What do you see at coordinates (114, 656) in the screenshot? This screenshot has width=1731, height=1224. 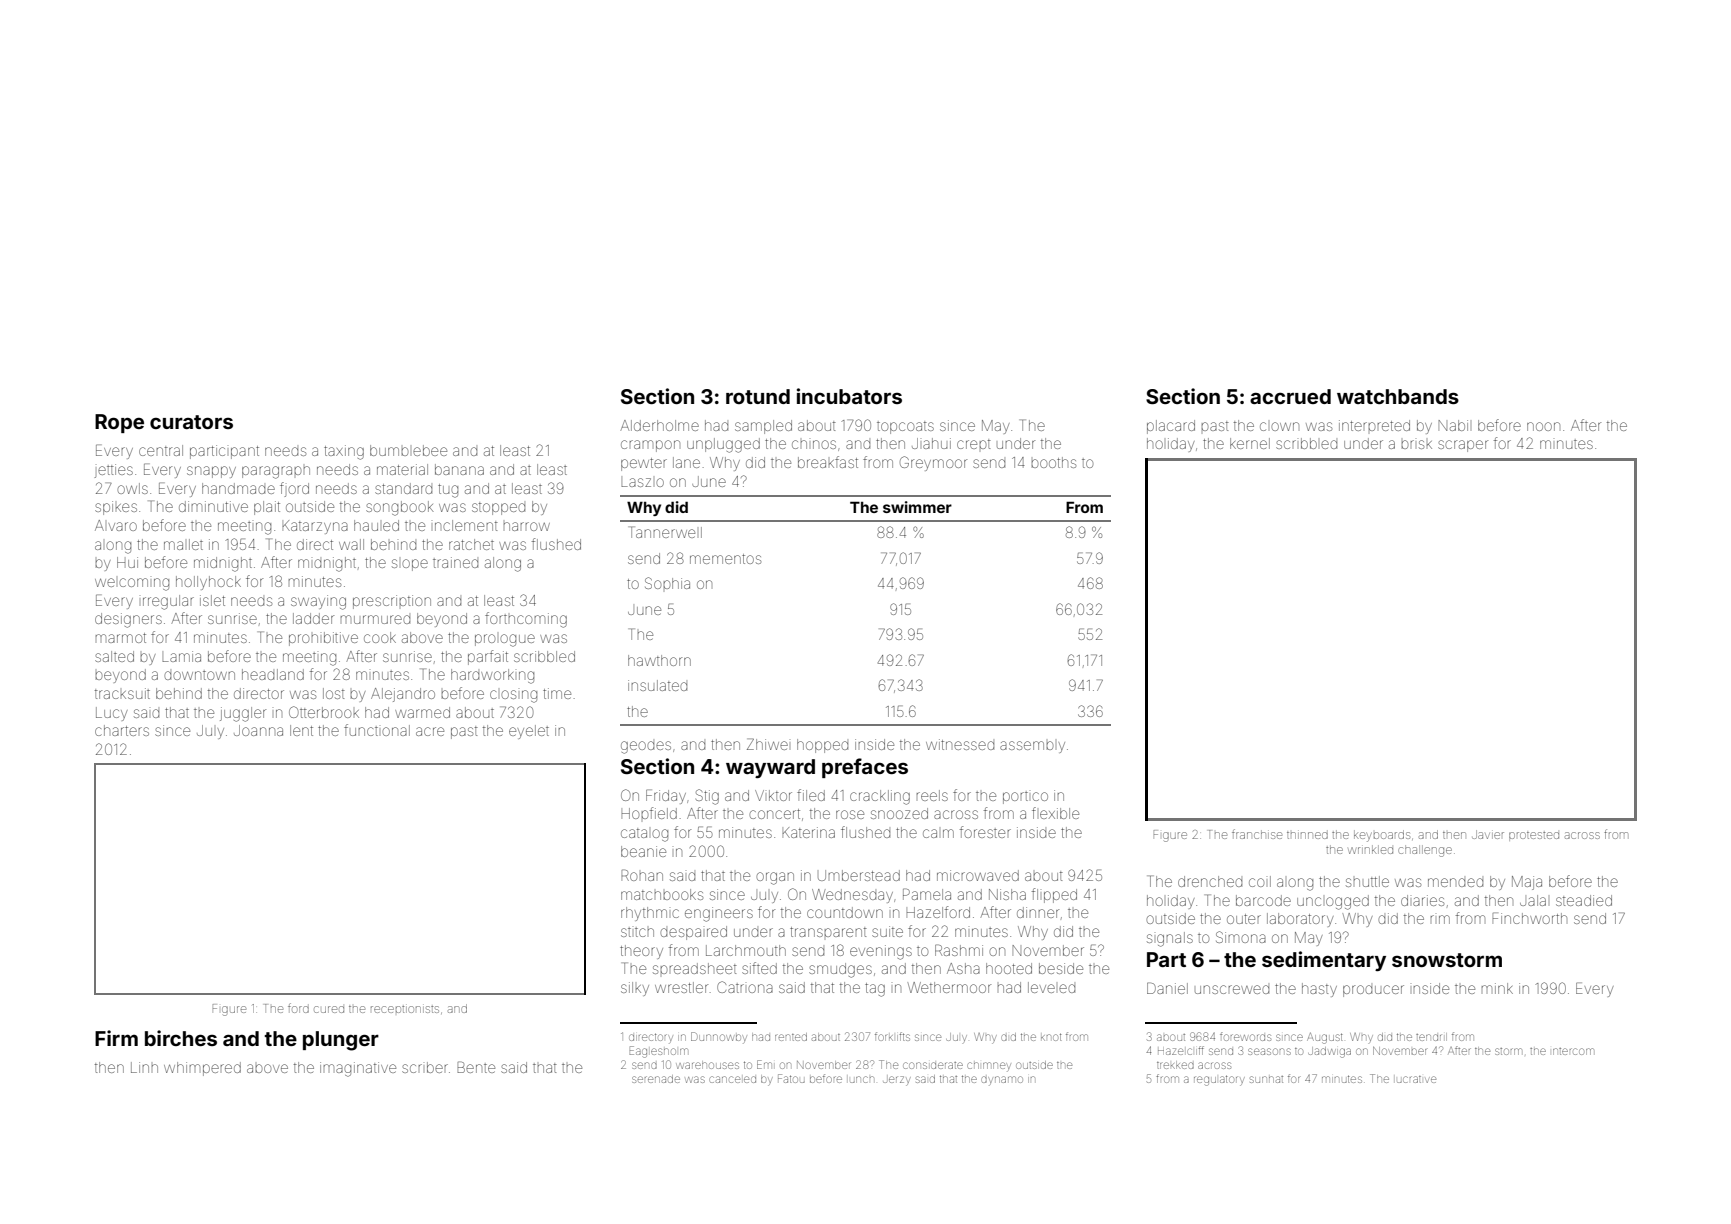 I see `salted` at bounding box center [114, 656].
